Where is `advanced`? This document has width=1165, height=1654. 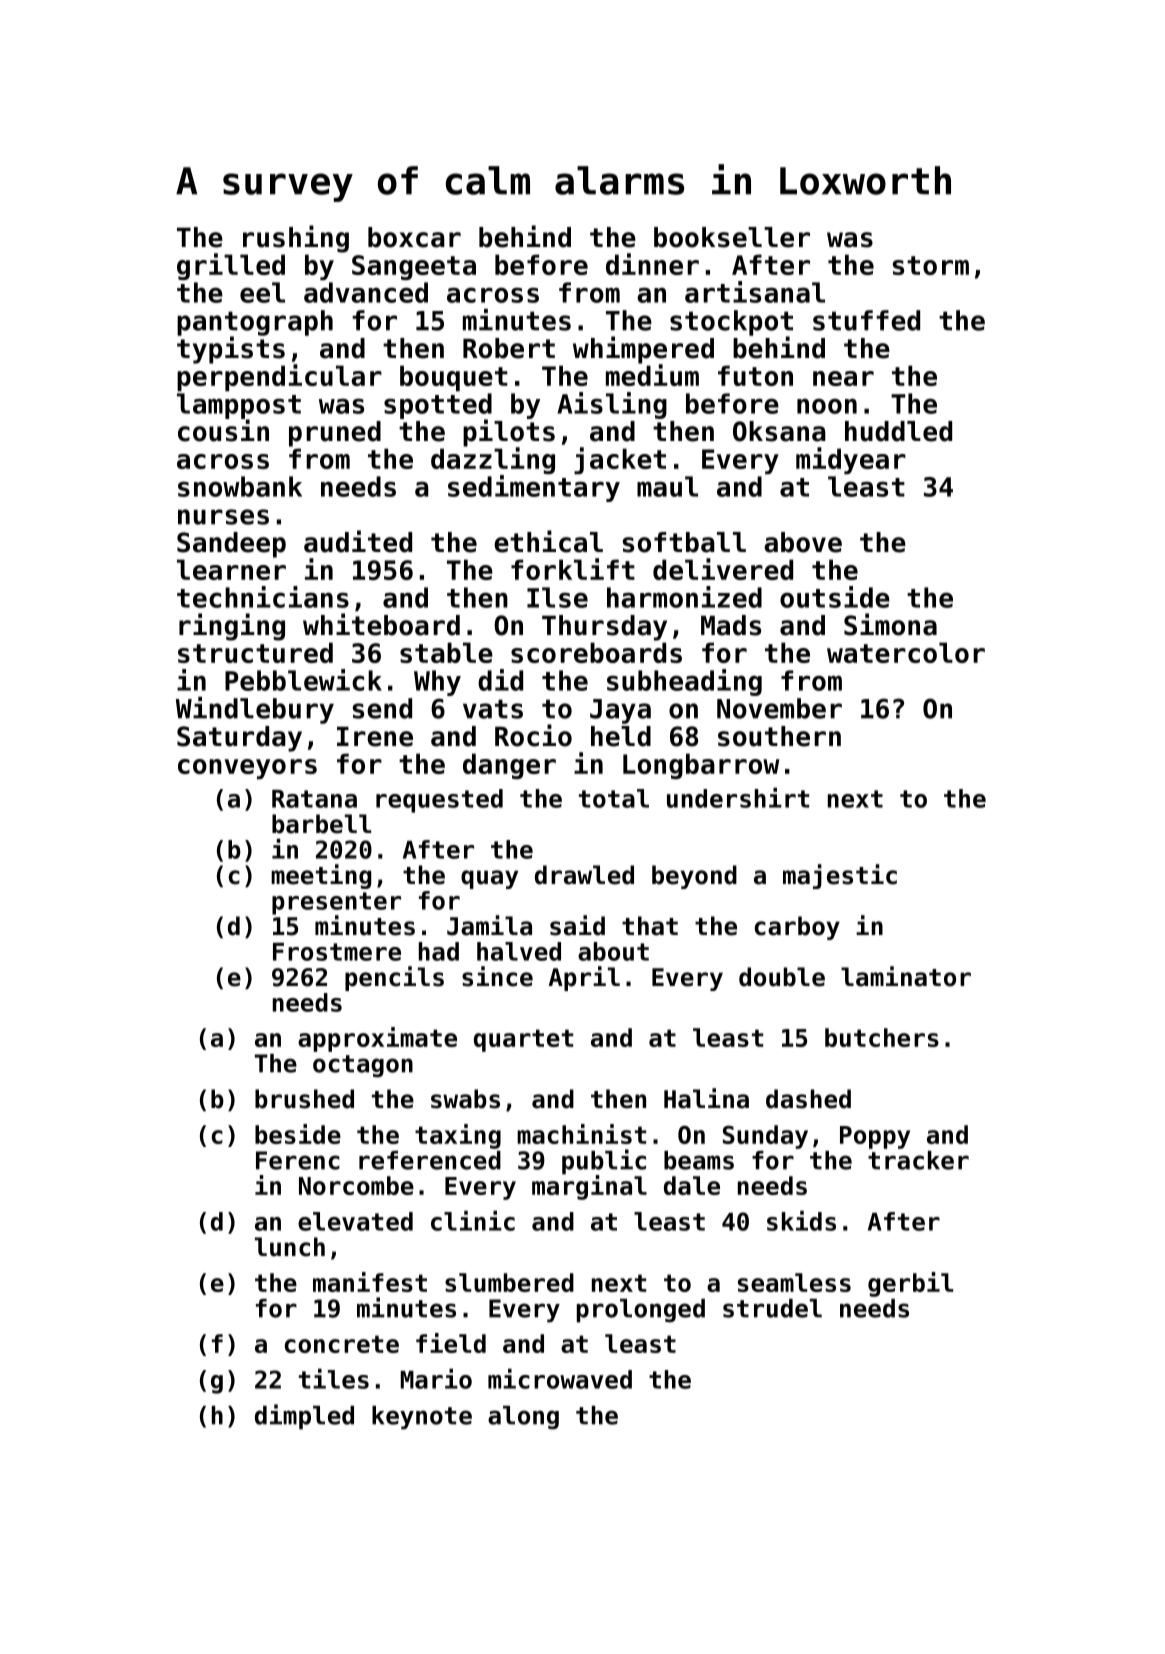
advanced is located at coordinates (366, 292).
